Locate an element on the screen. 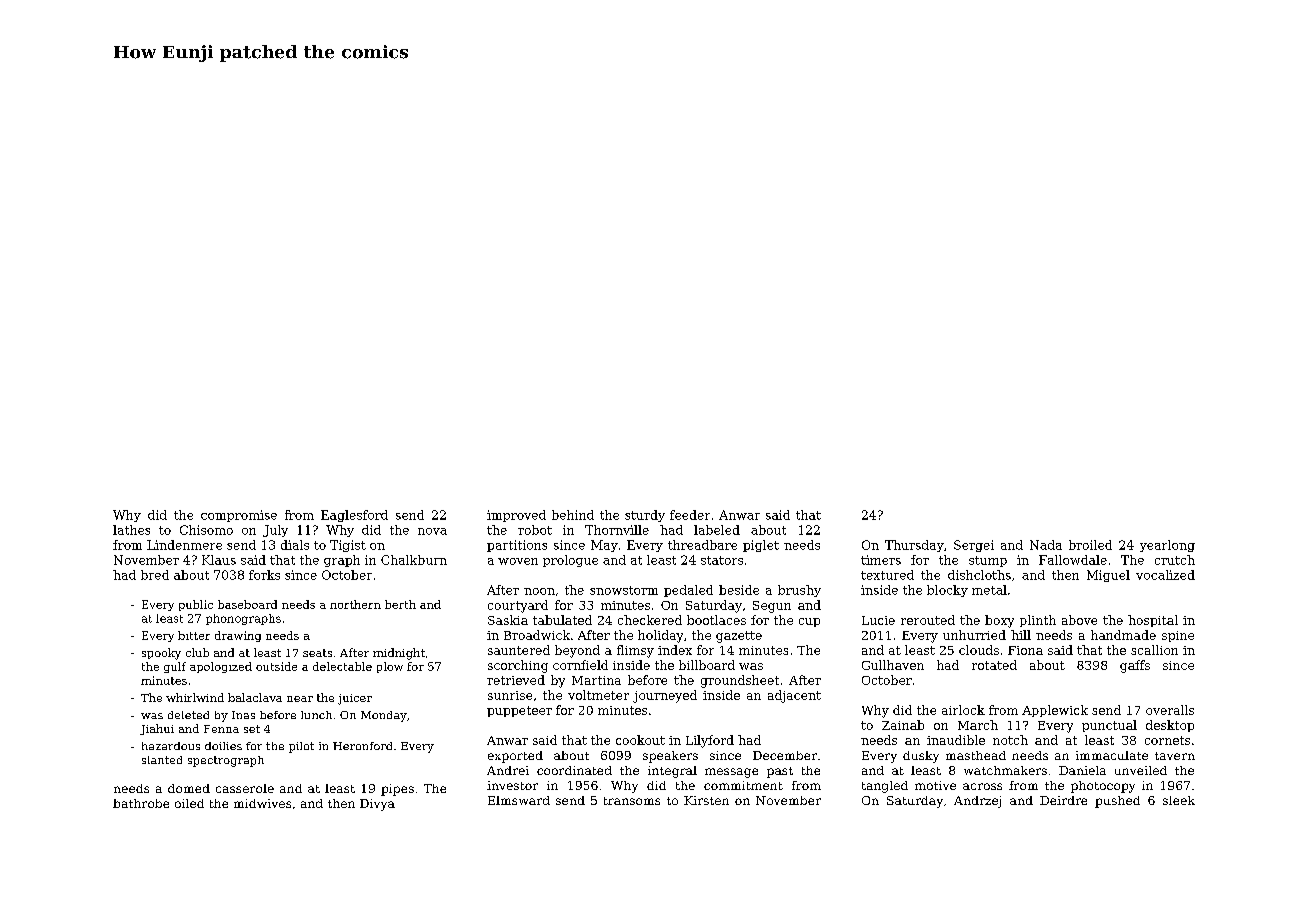 The width and height of the screenshot is (1308, 924). Divya is located at coordinates (377, 805).
